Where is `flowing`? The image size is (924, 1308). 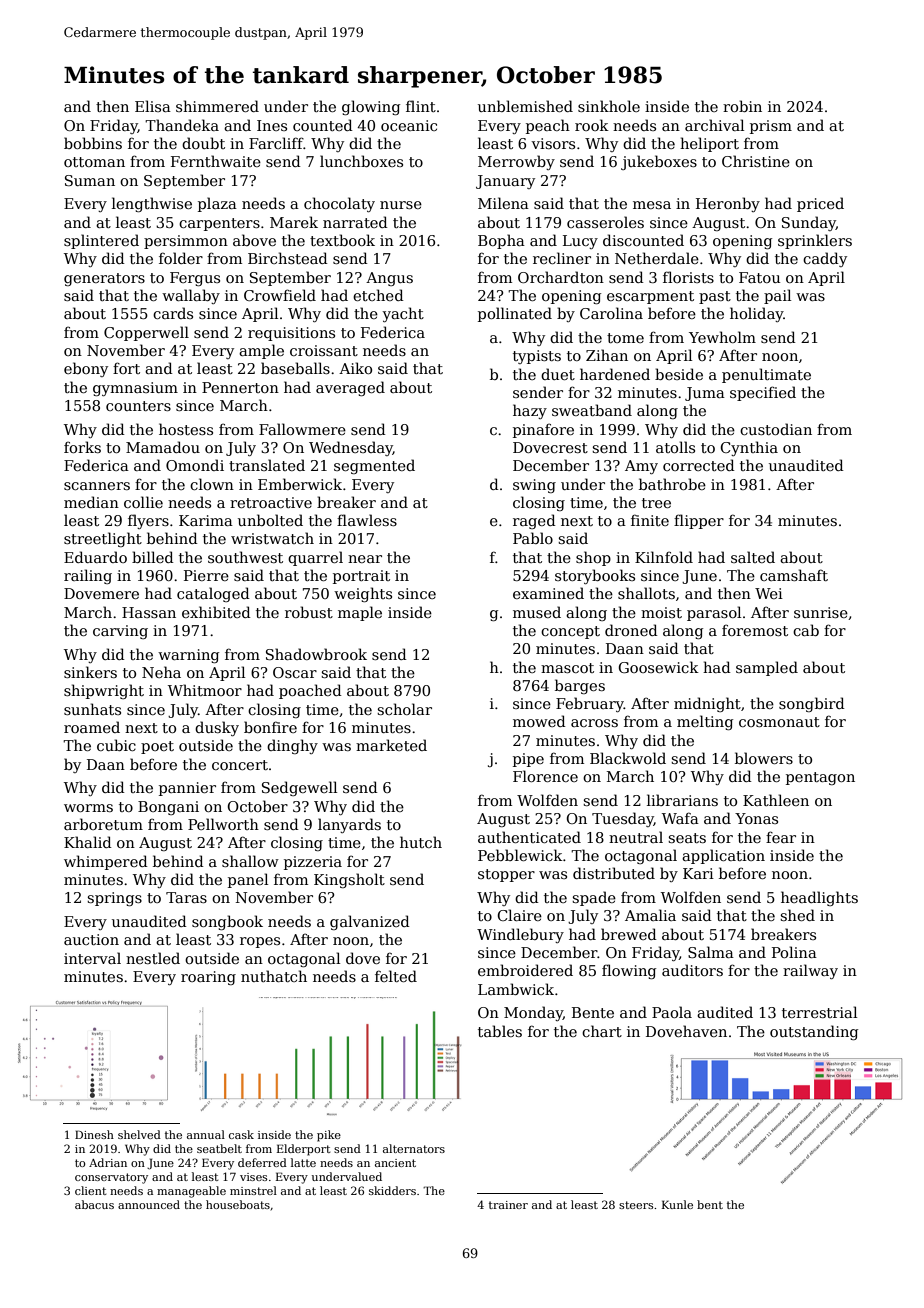
flowing is located at coordinates (629, 971).
